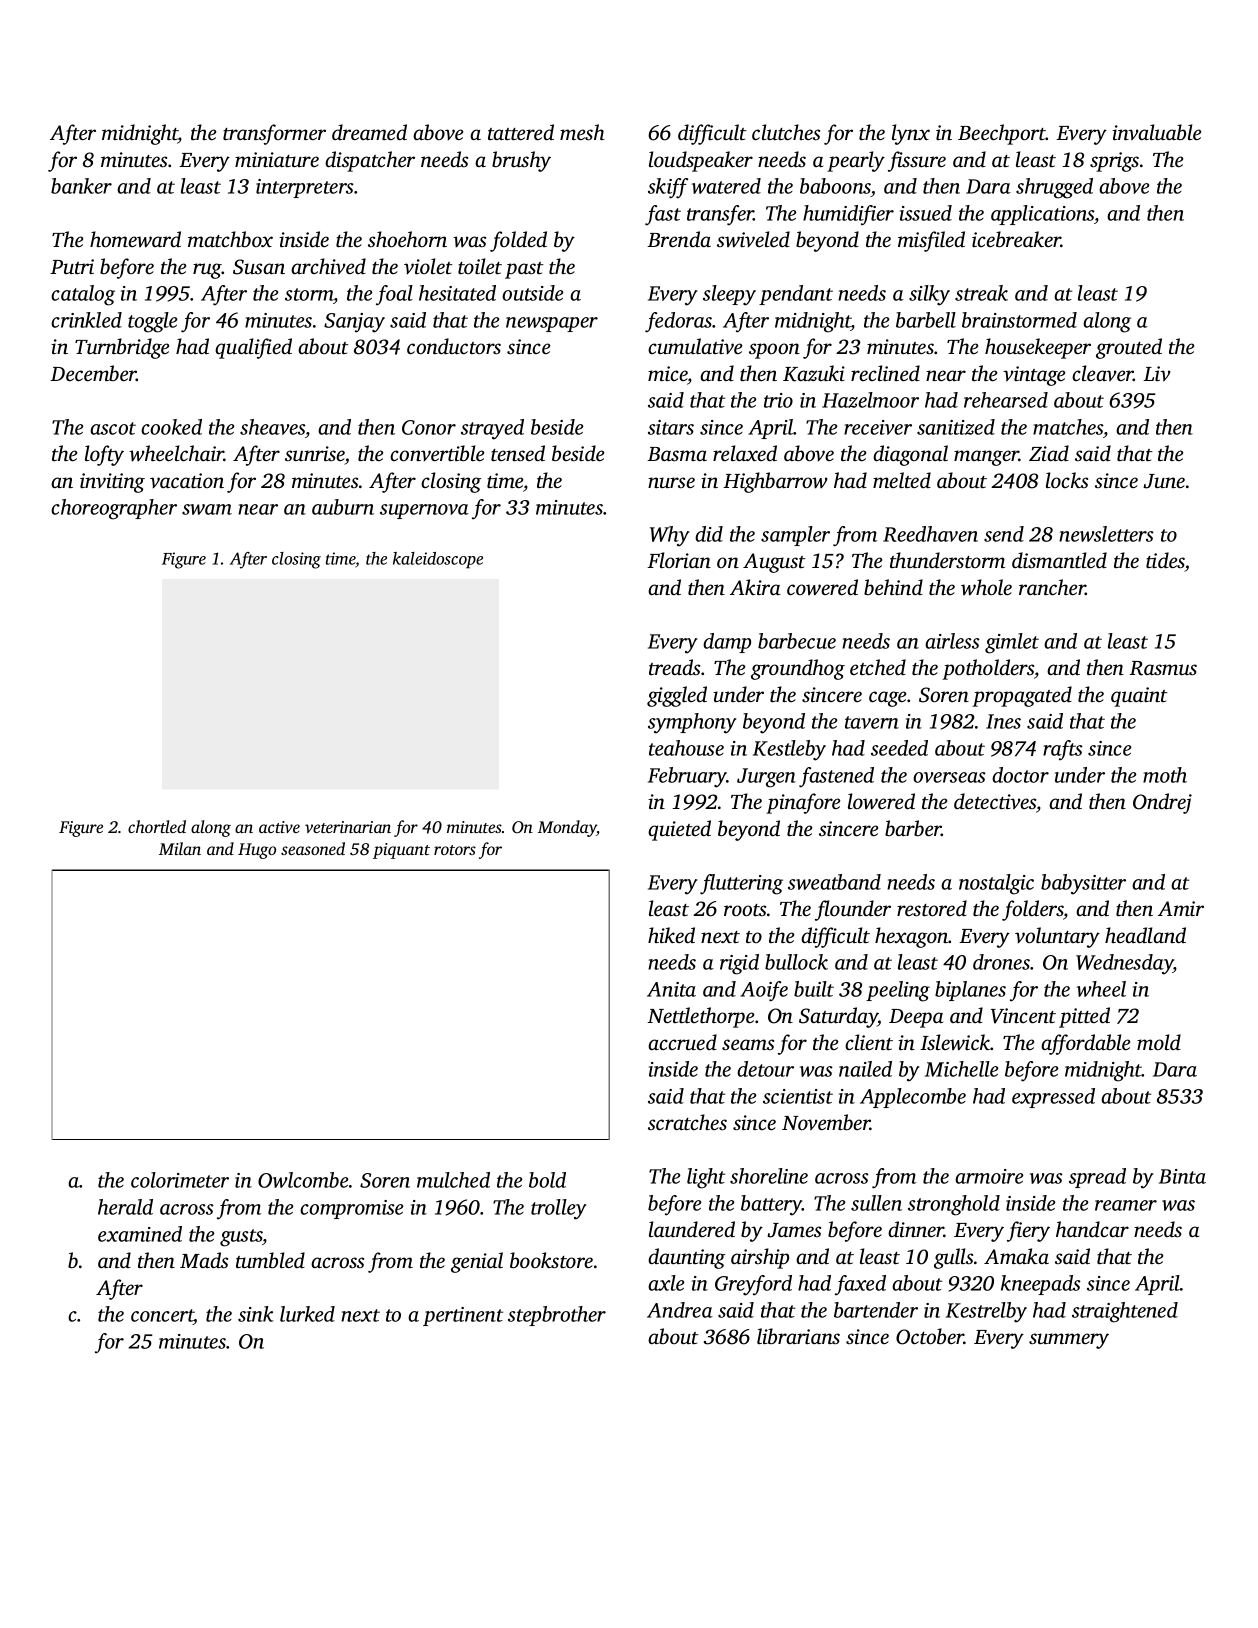 The width and height of the page is (1258, 1628). I want to click on active, so click(279, 827).
